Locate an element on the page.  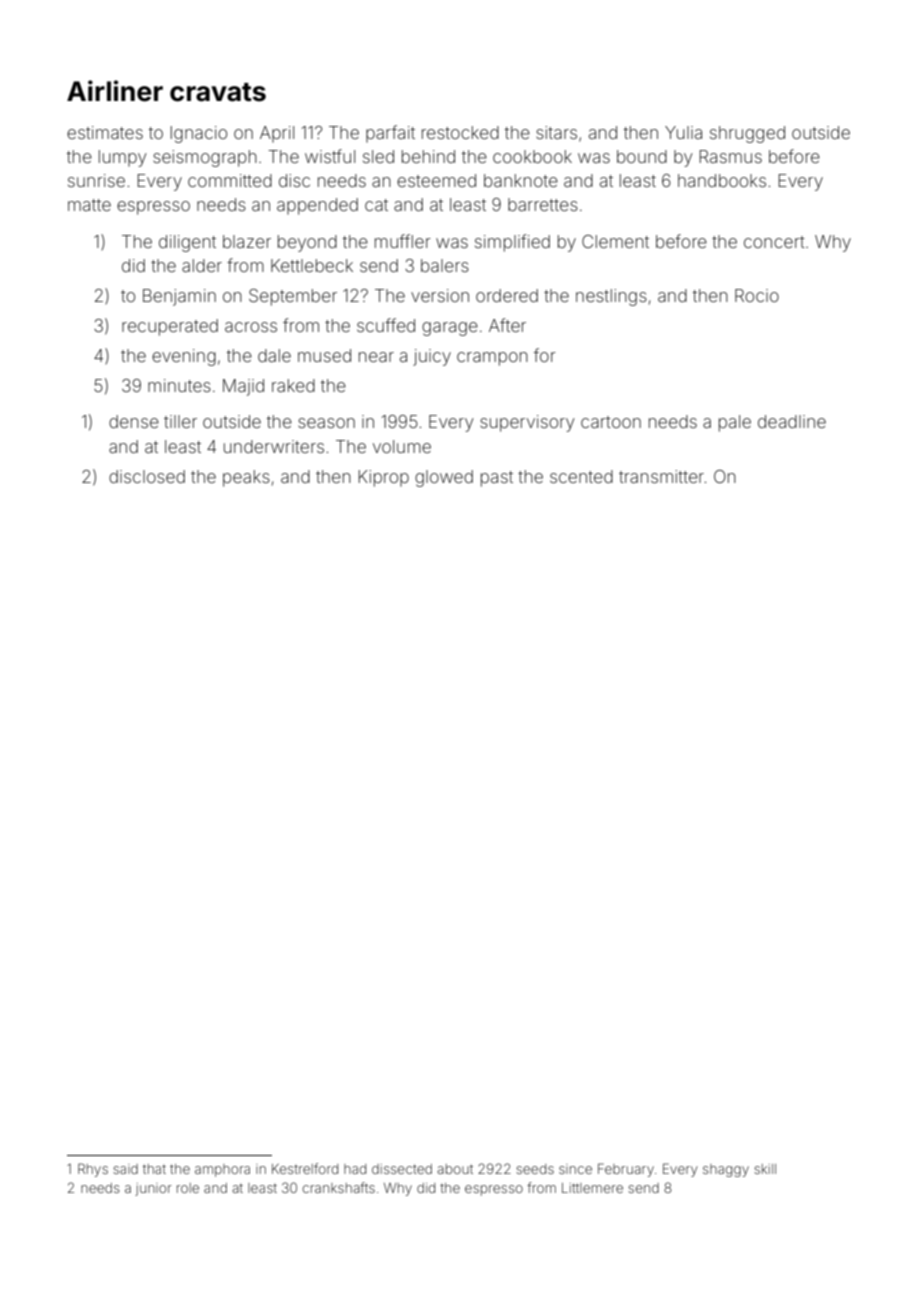
restocked is located at coordinates (460, 132).
